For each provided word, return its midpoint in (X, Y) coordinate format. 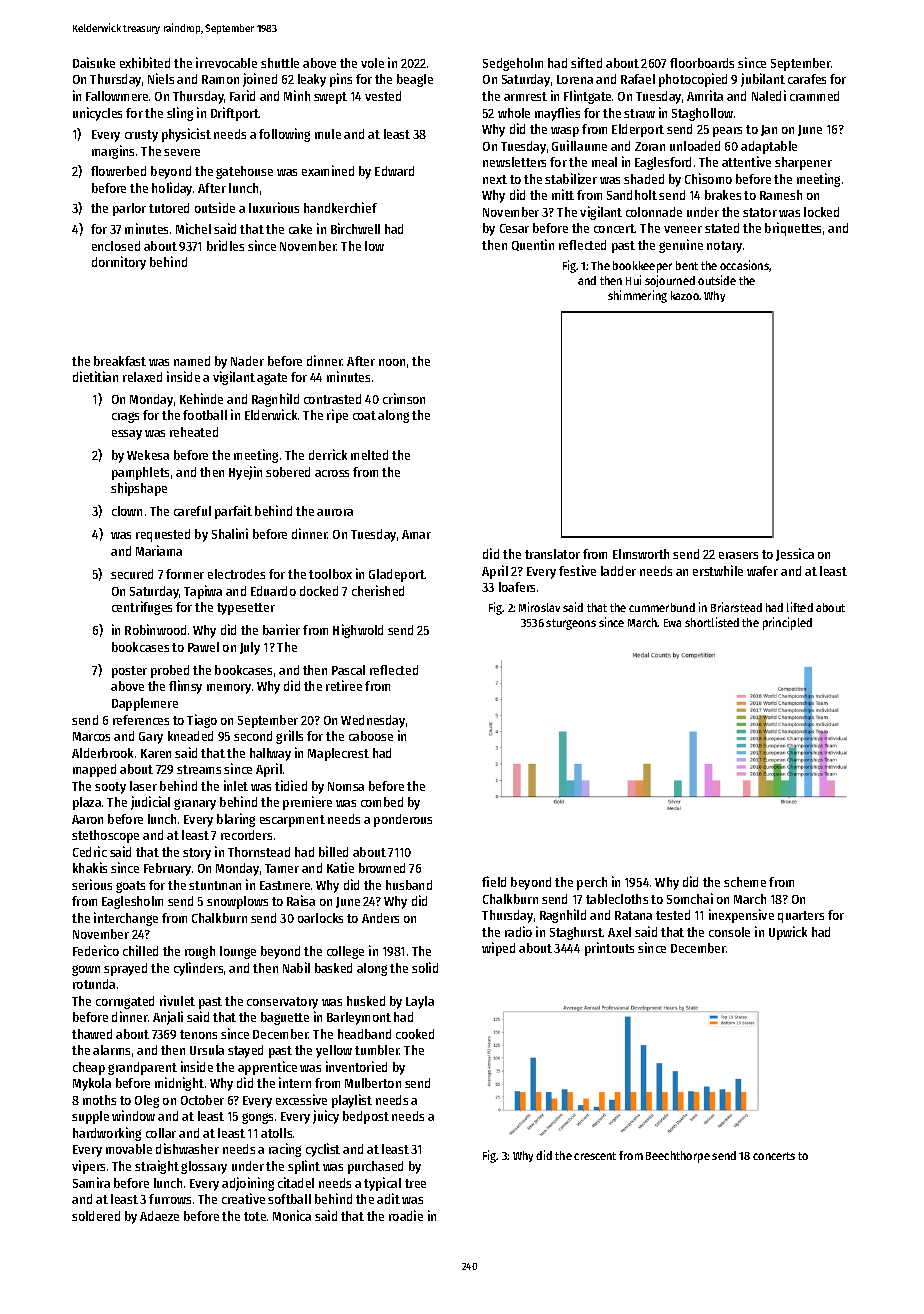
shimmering (637, 296)
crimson (404, 398)
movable (129, 1149)
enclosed (116, 246)
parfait (233, 512)
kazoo (685, 295)
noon (392, 362)
